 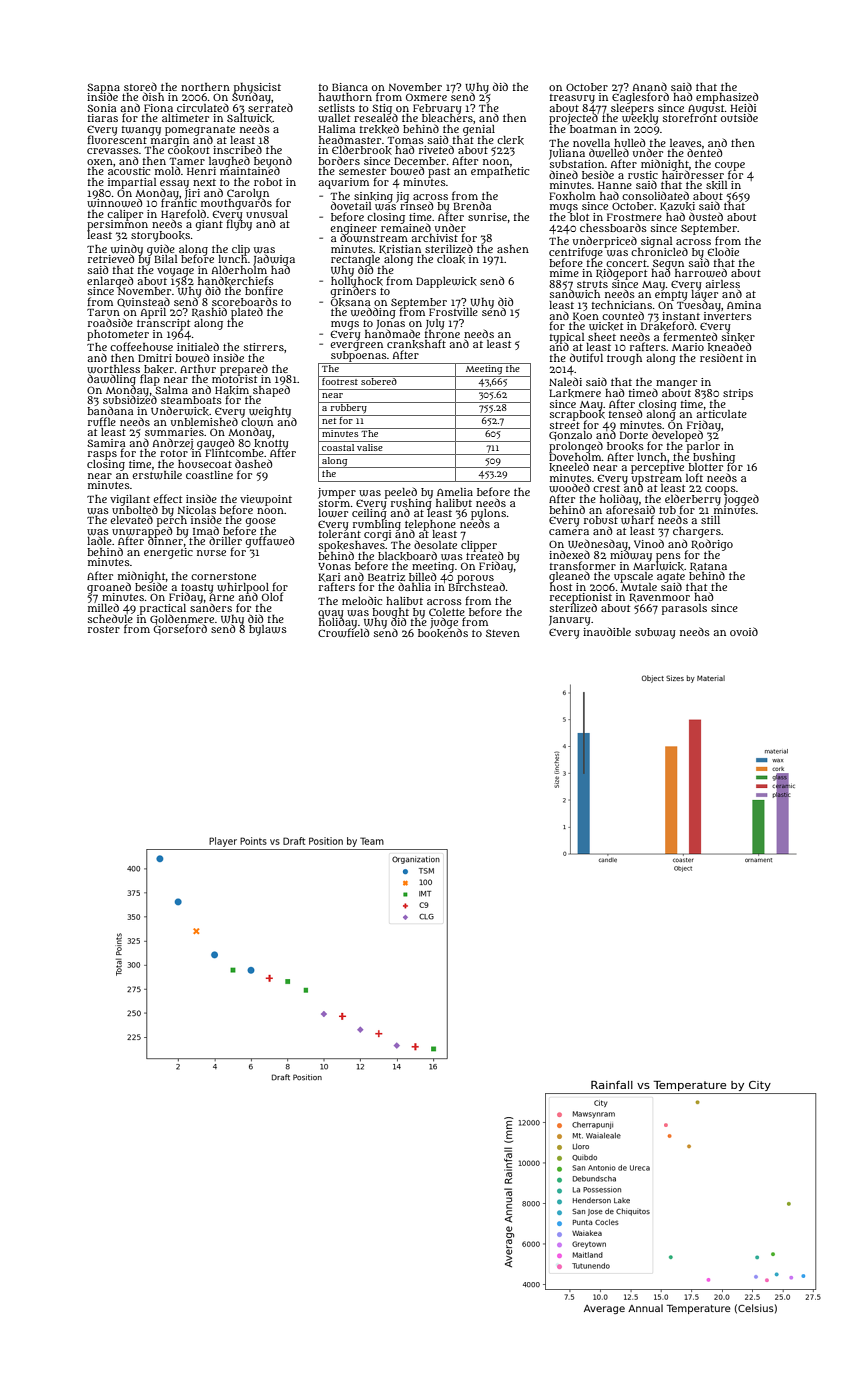 What do you see at coordinates (572, 99) in the image?
I see `treasury` at bounding box center [572, 99].
